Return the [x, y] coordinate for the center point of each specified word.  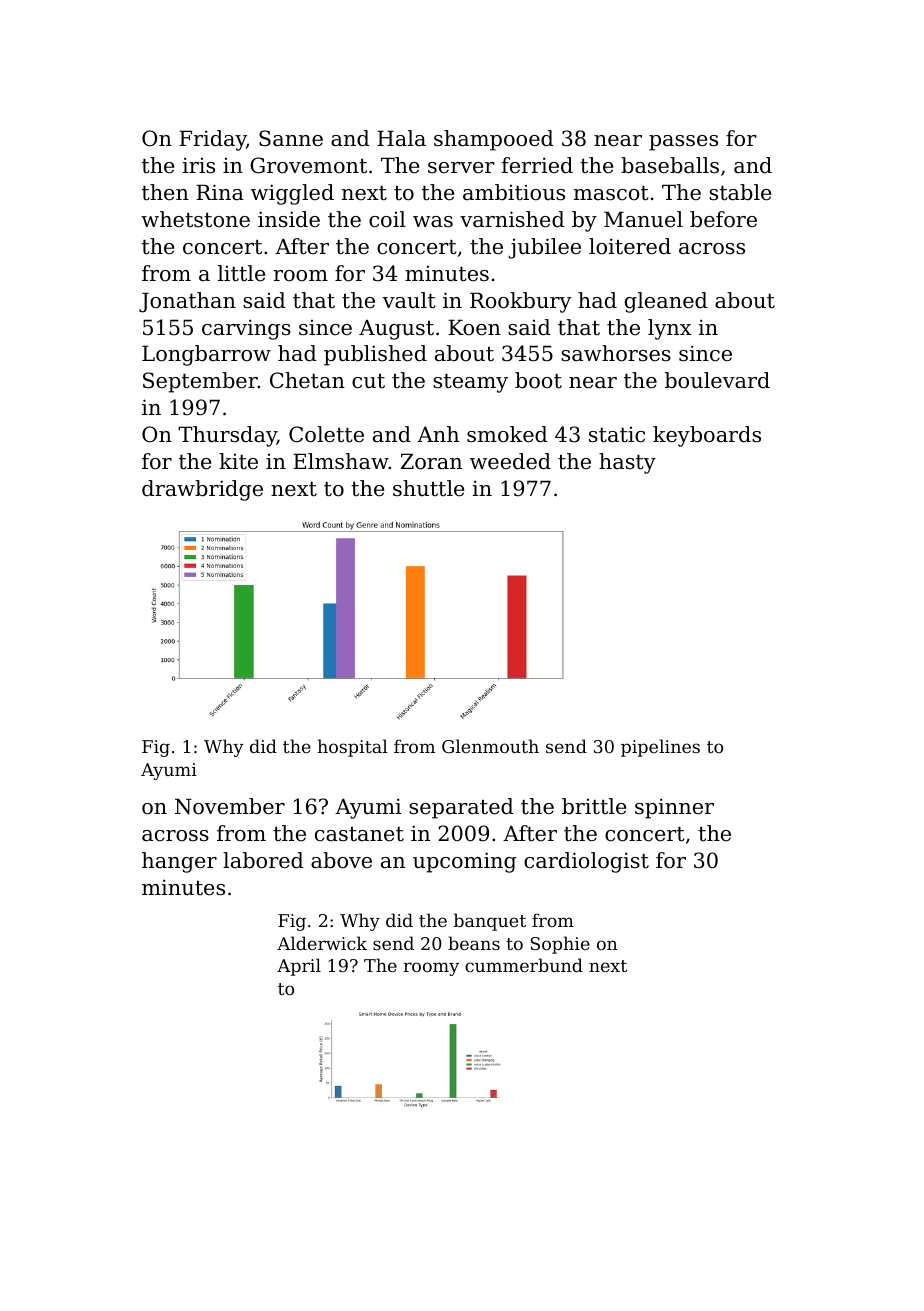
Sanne [291, 138]
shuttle [428, 488]
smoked [507, 434]
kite [238, 461]
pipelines [660, 748]
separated [461, 808]
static [617, 435]
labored [263, 860]
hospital [352, 748]
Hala [401, 138]
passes [683, 143]
